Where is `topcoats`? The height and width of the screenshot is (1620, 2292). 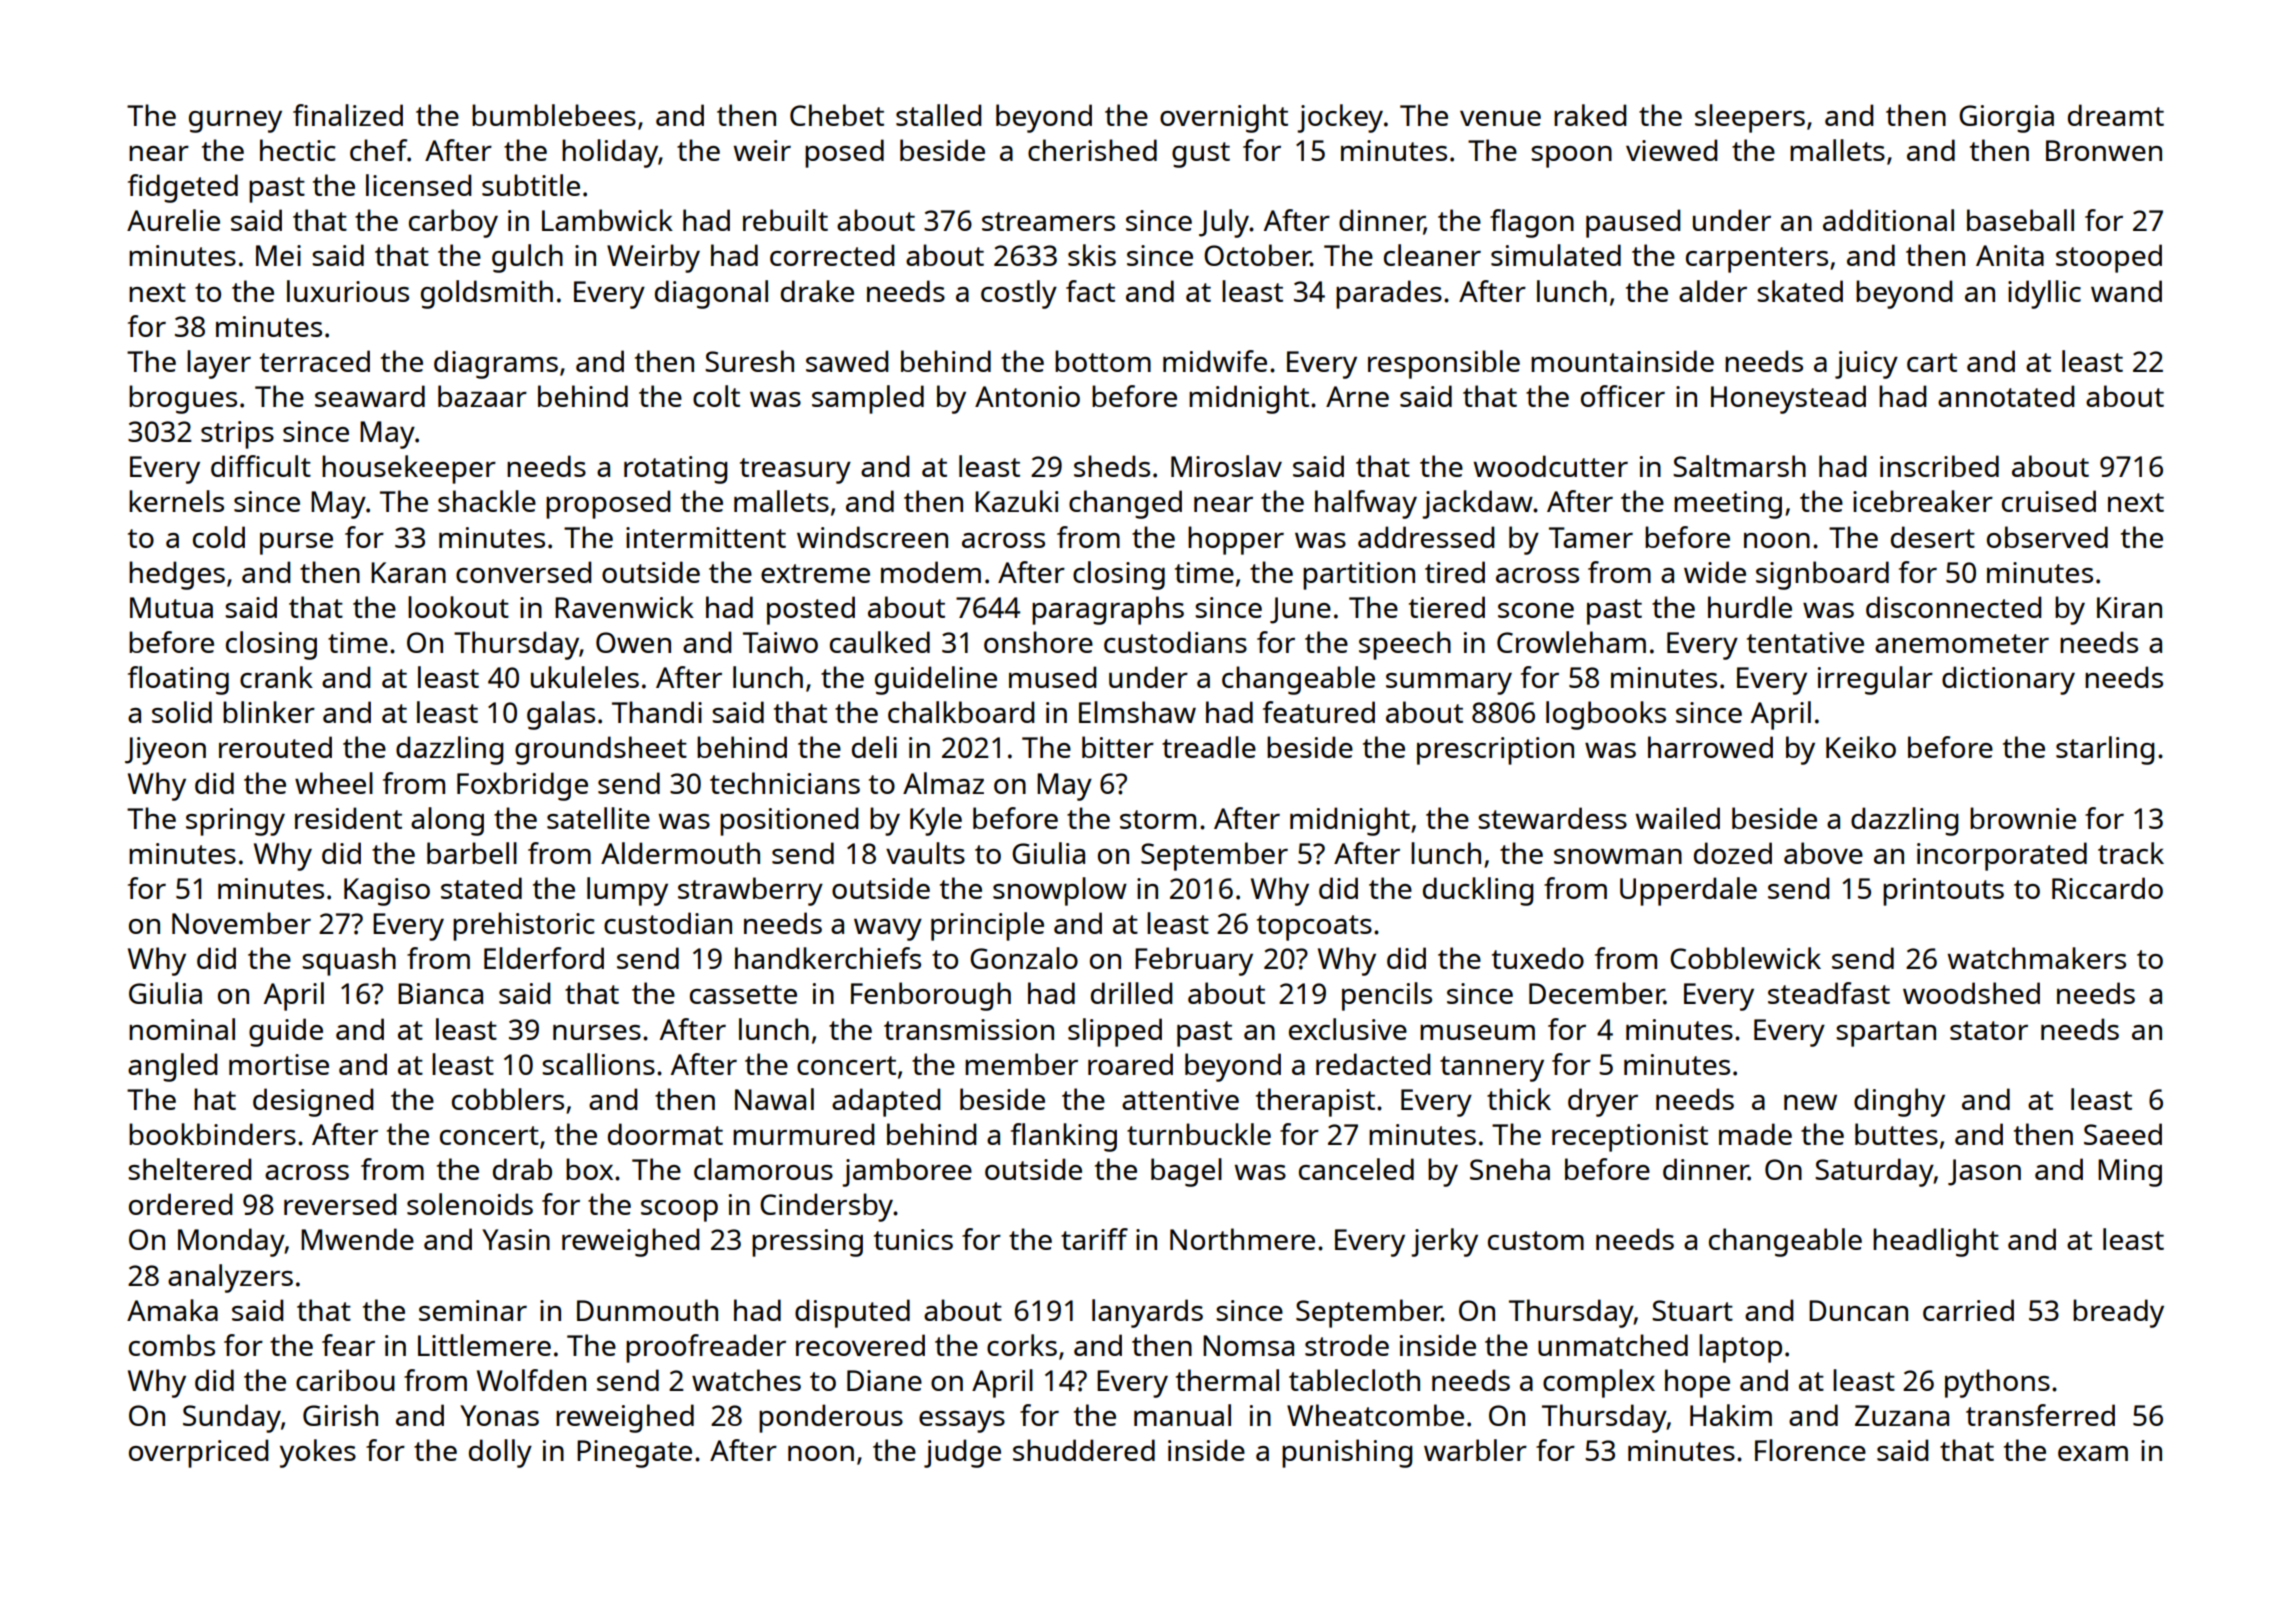 topcoats is located at coordinates (1314, 928).
